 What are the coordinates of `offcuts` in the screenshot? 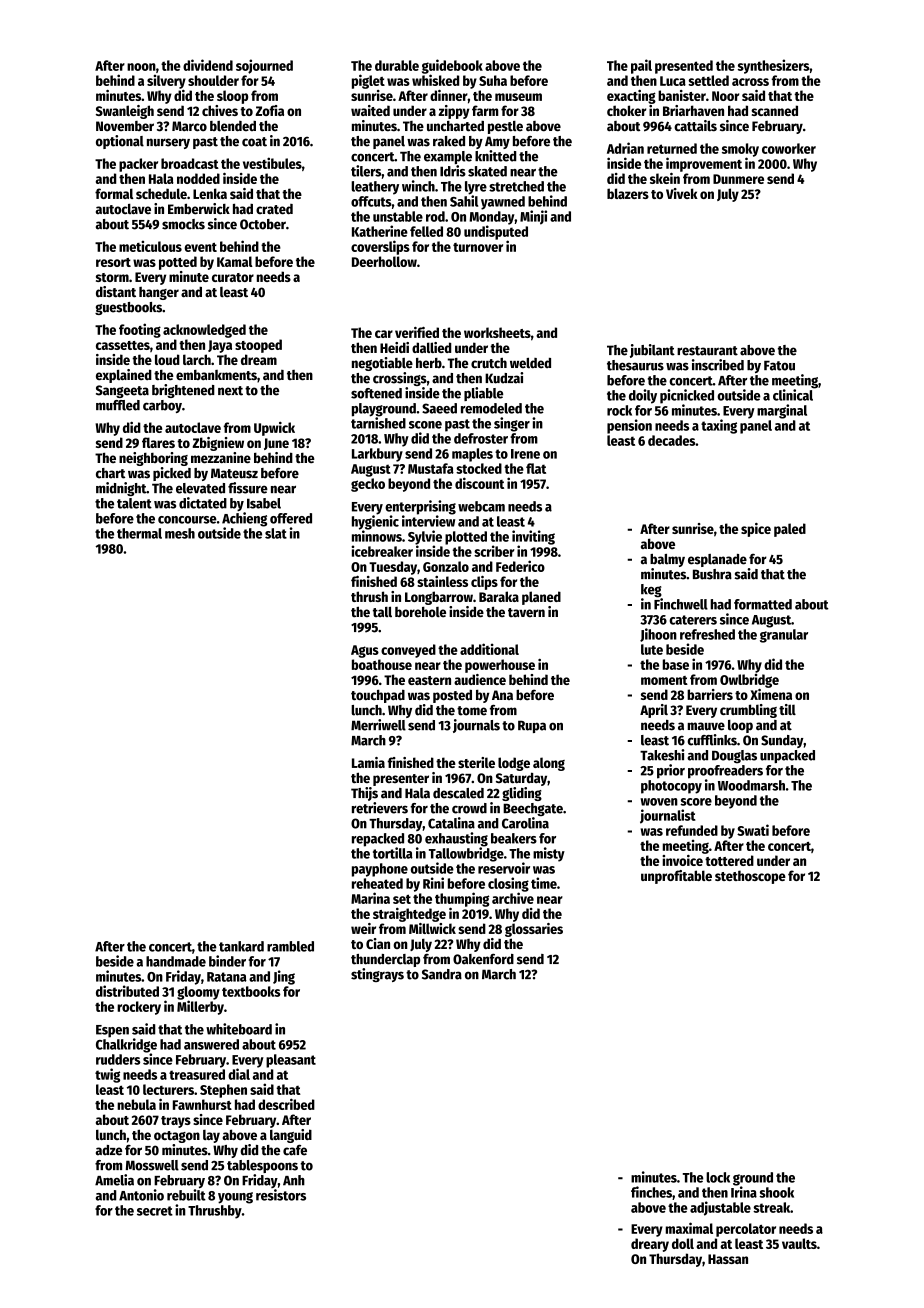 It's located at (371, 201).
